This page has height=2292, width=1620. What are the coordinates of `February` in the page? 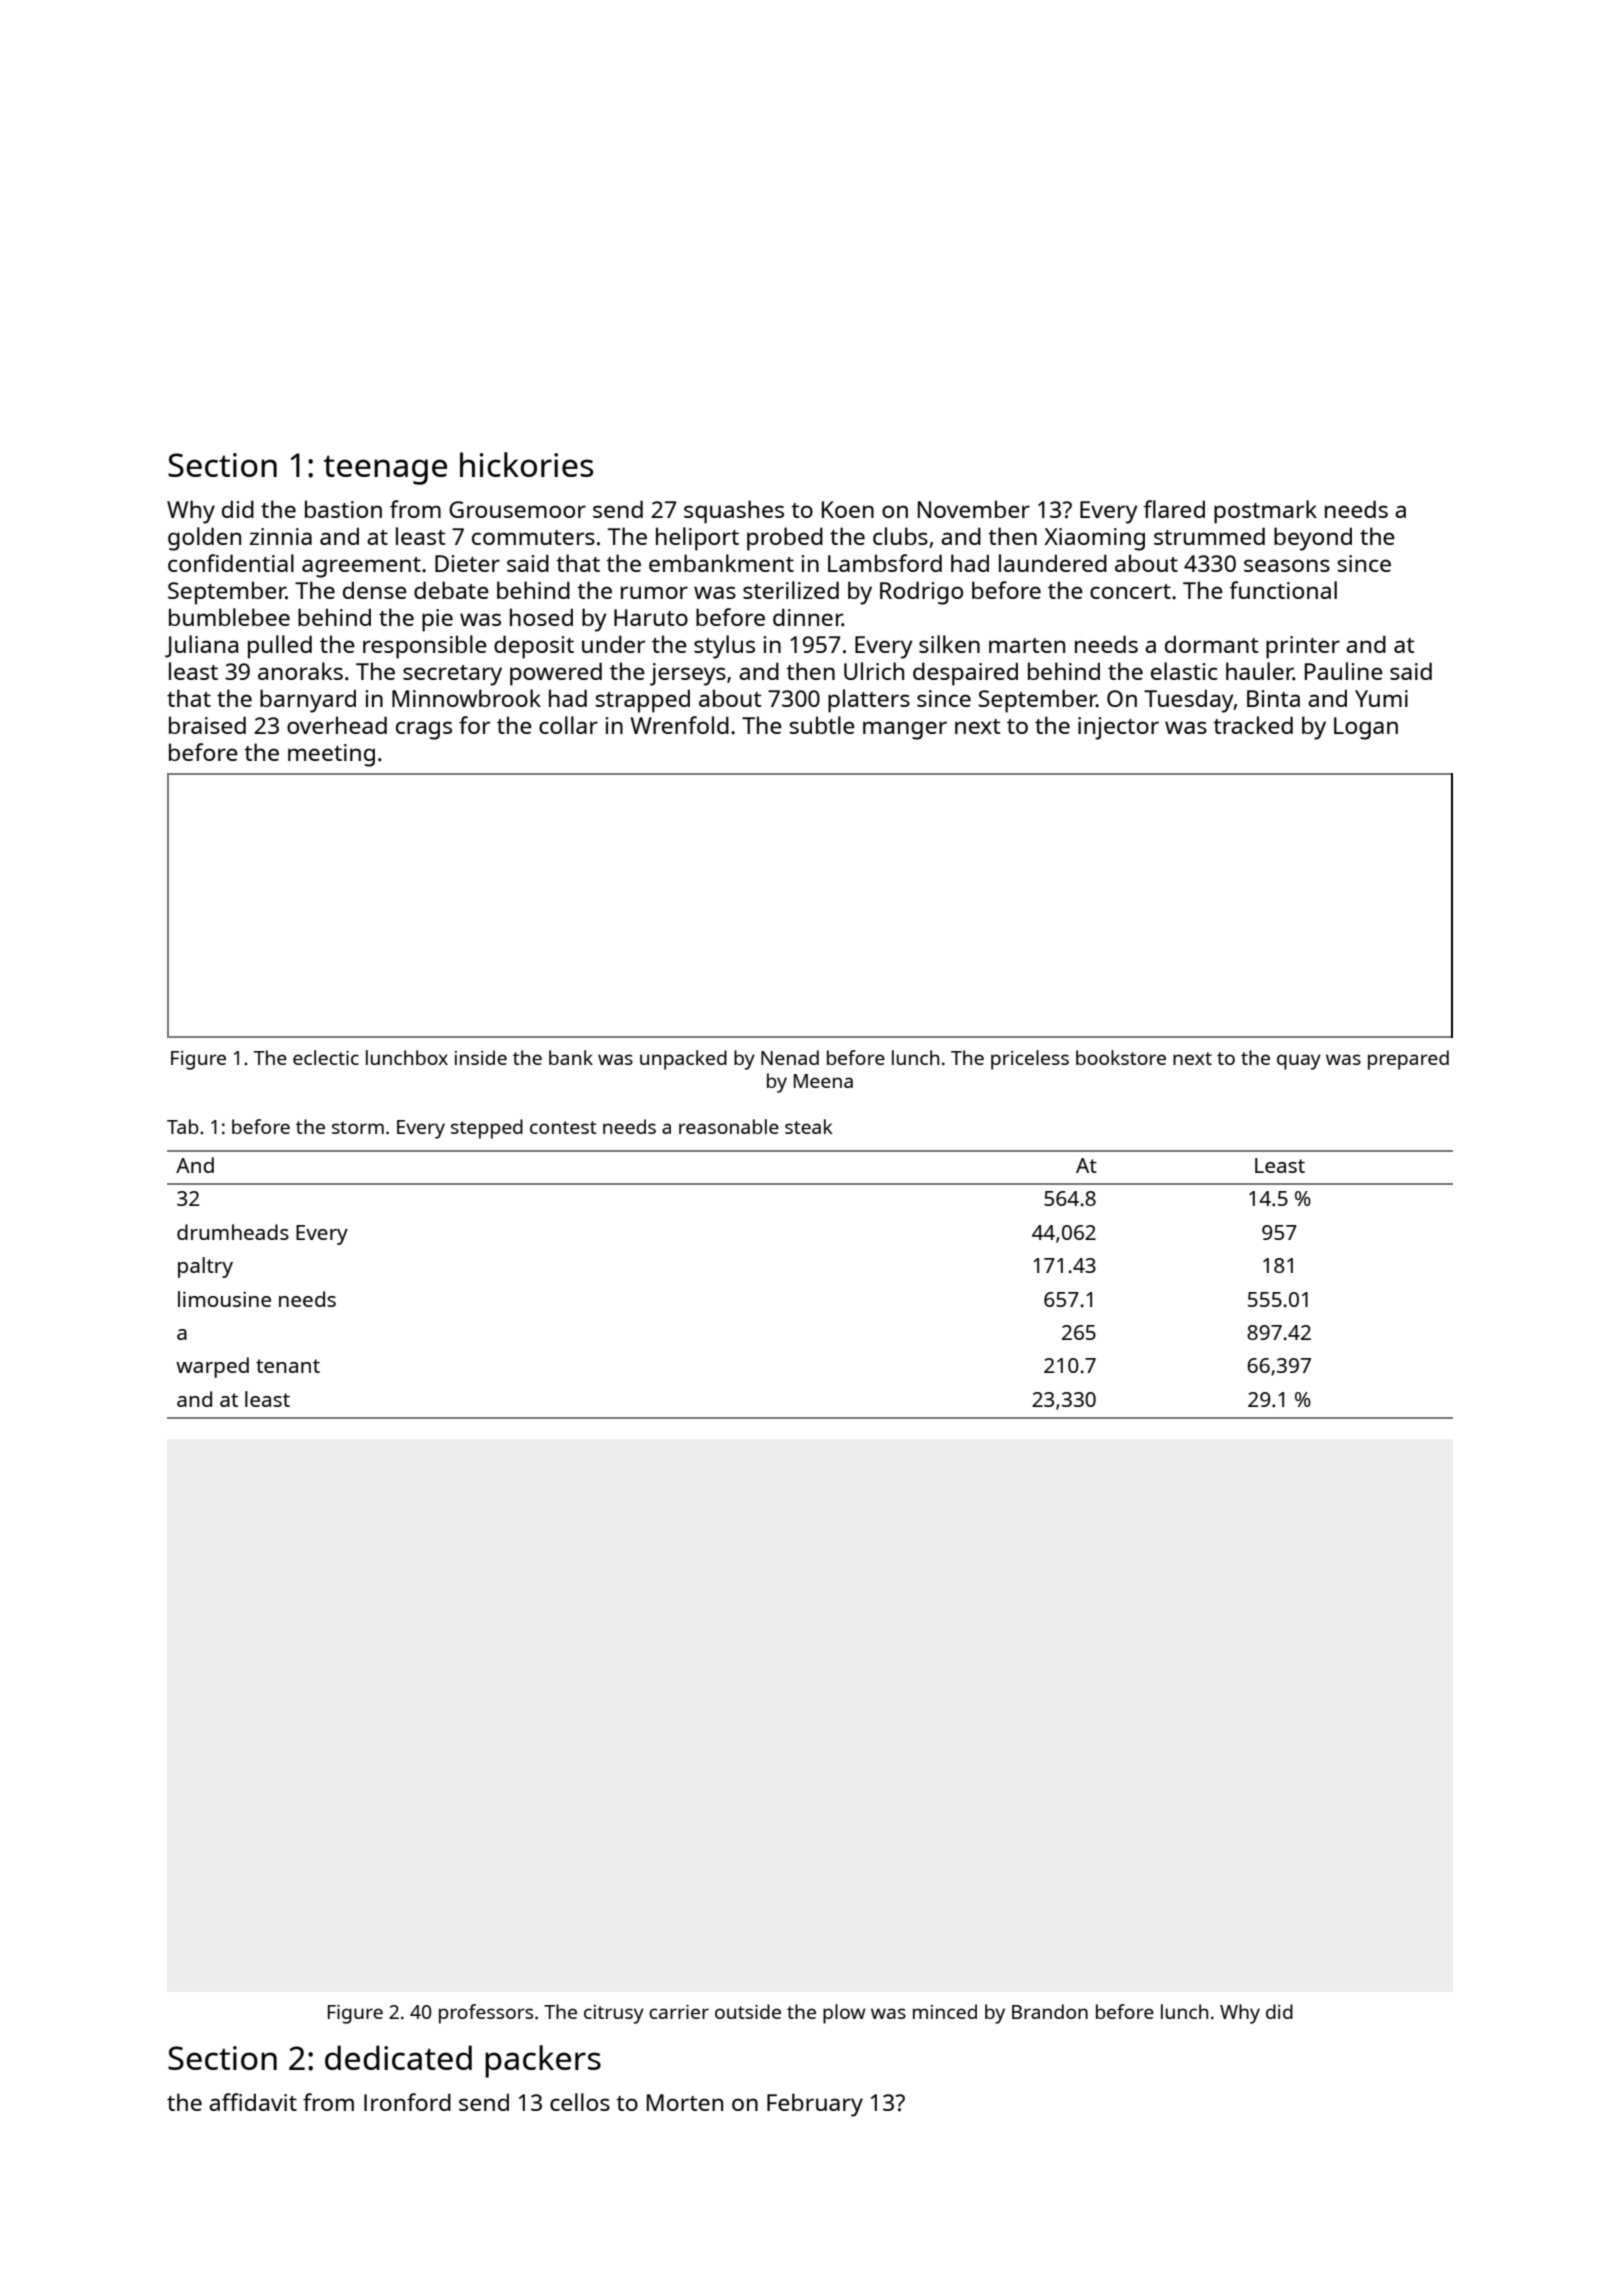 It's located at (815, 2105).
